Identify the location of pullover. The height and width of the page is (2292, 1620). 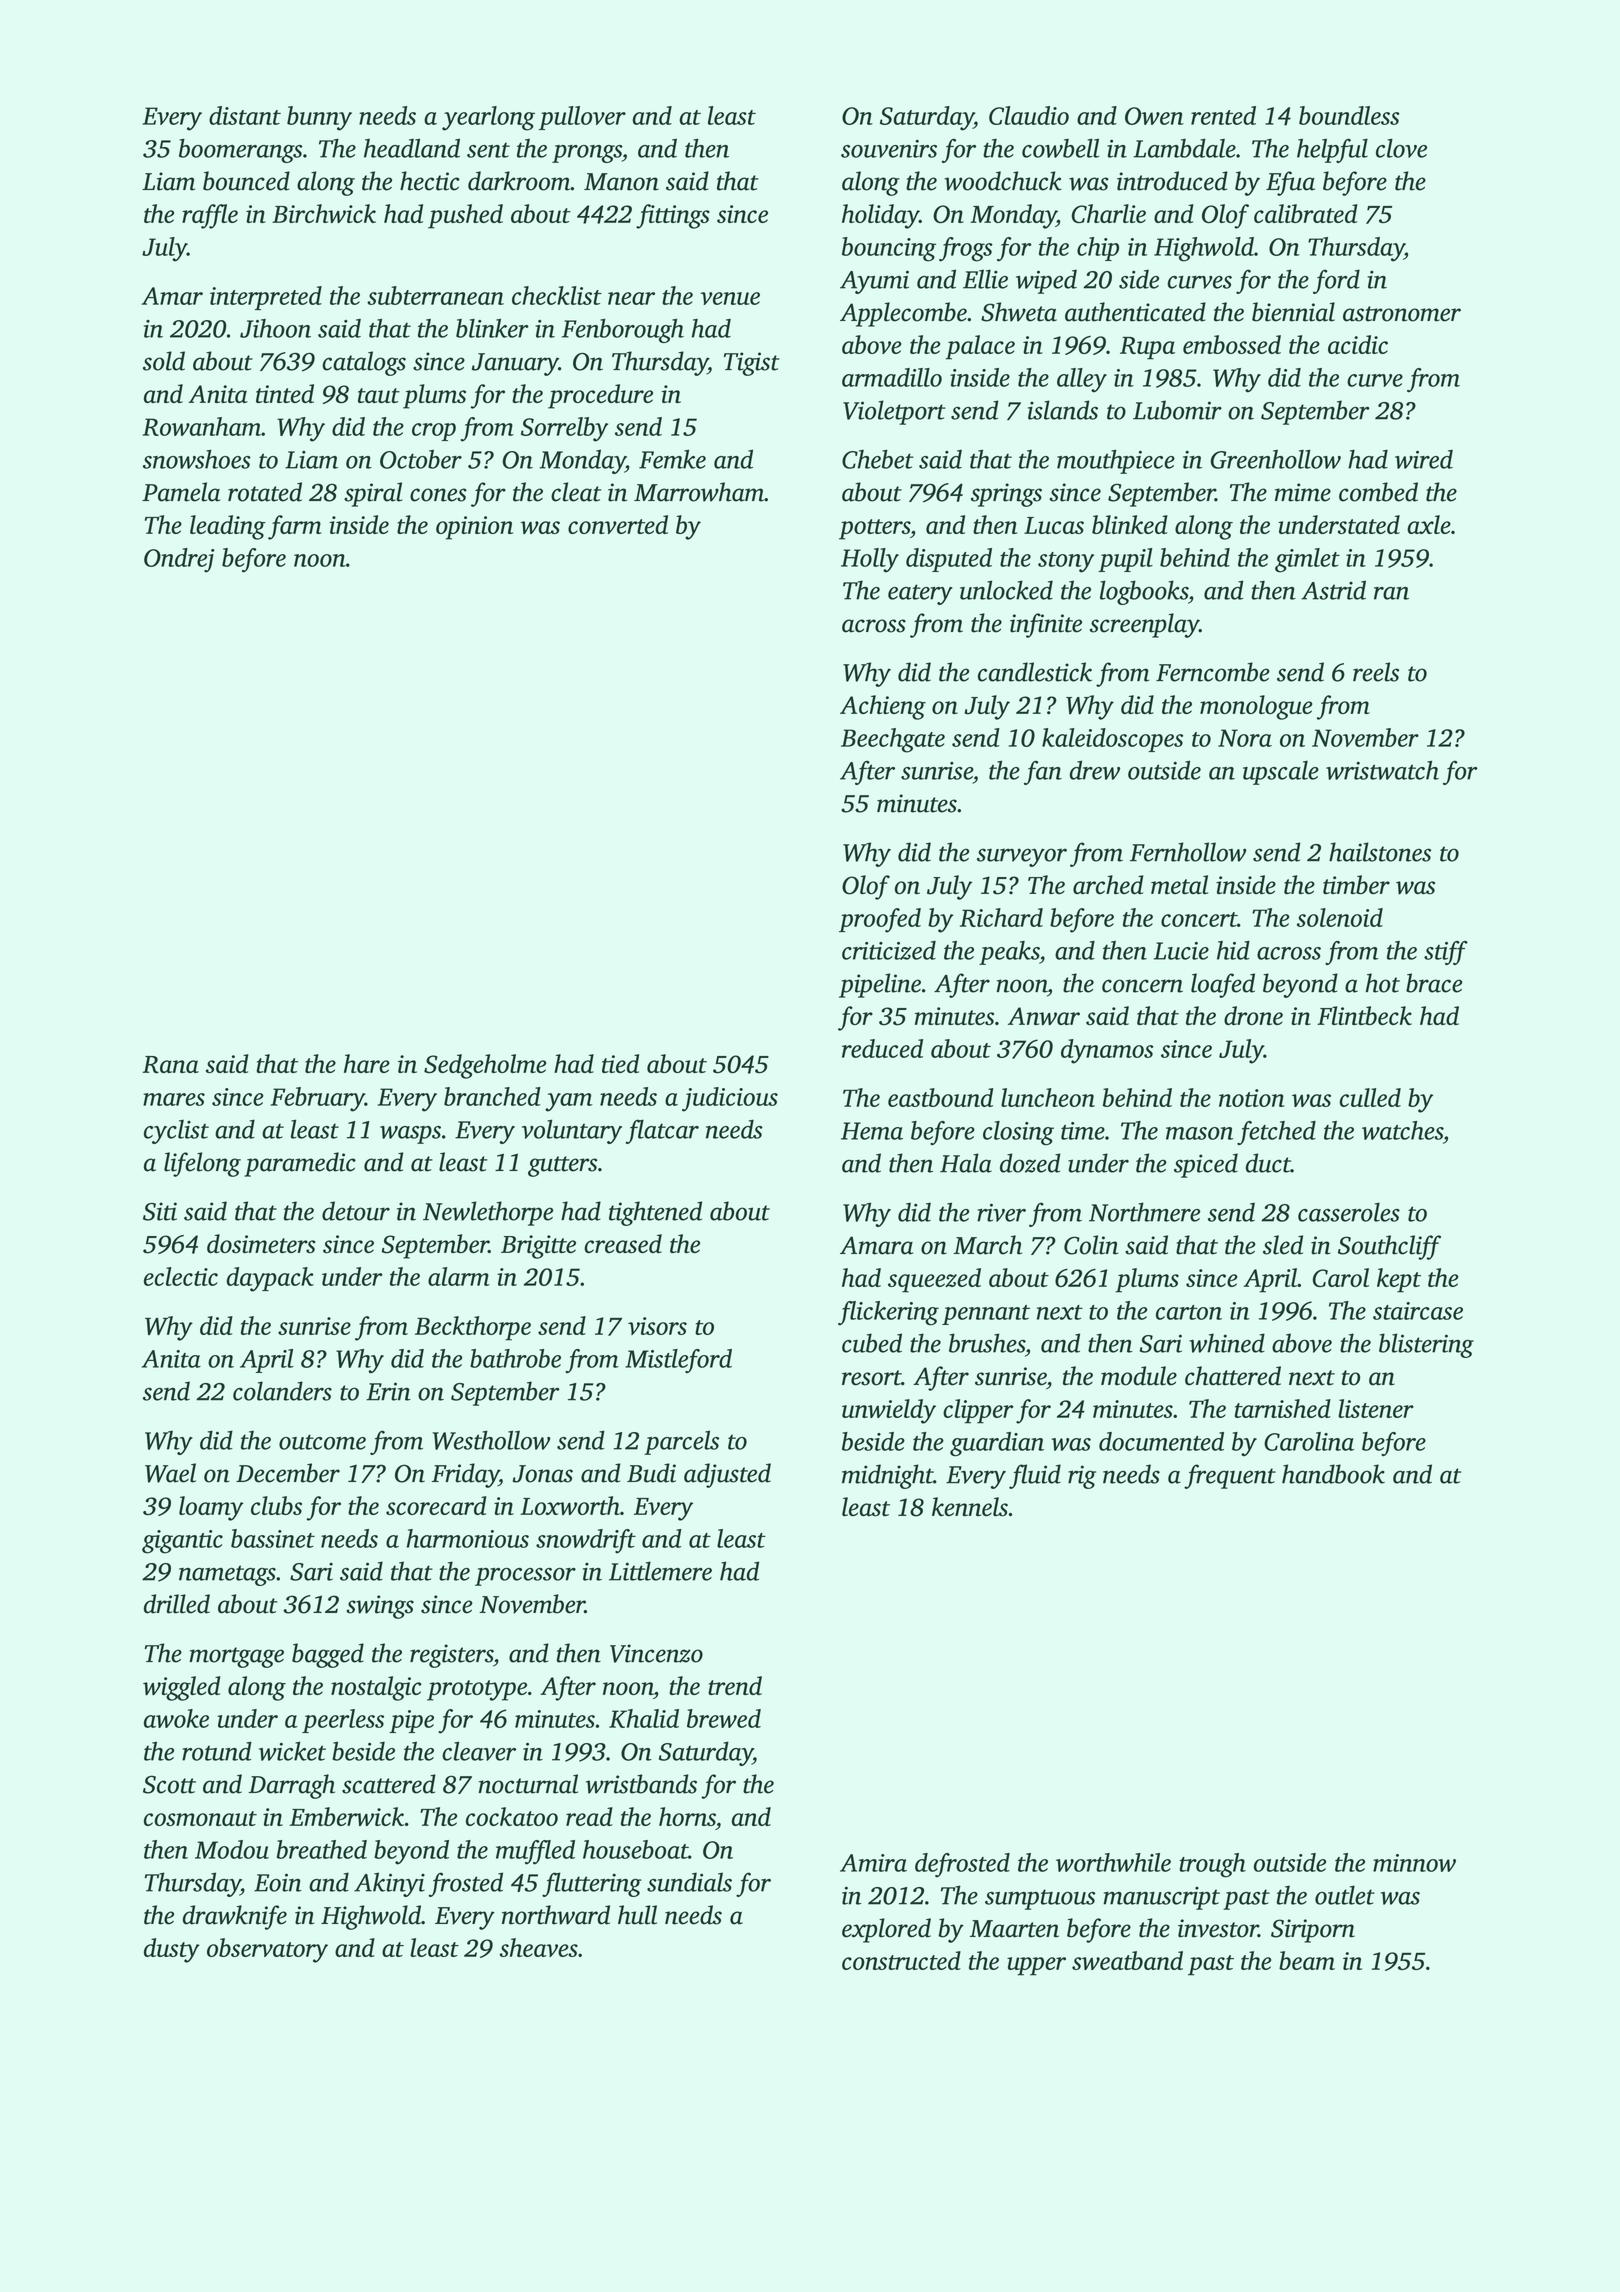
(582, 118).
